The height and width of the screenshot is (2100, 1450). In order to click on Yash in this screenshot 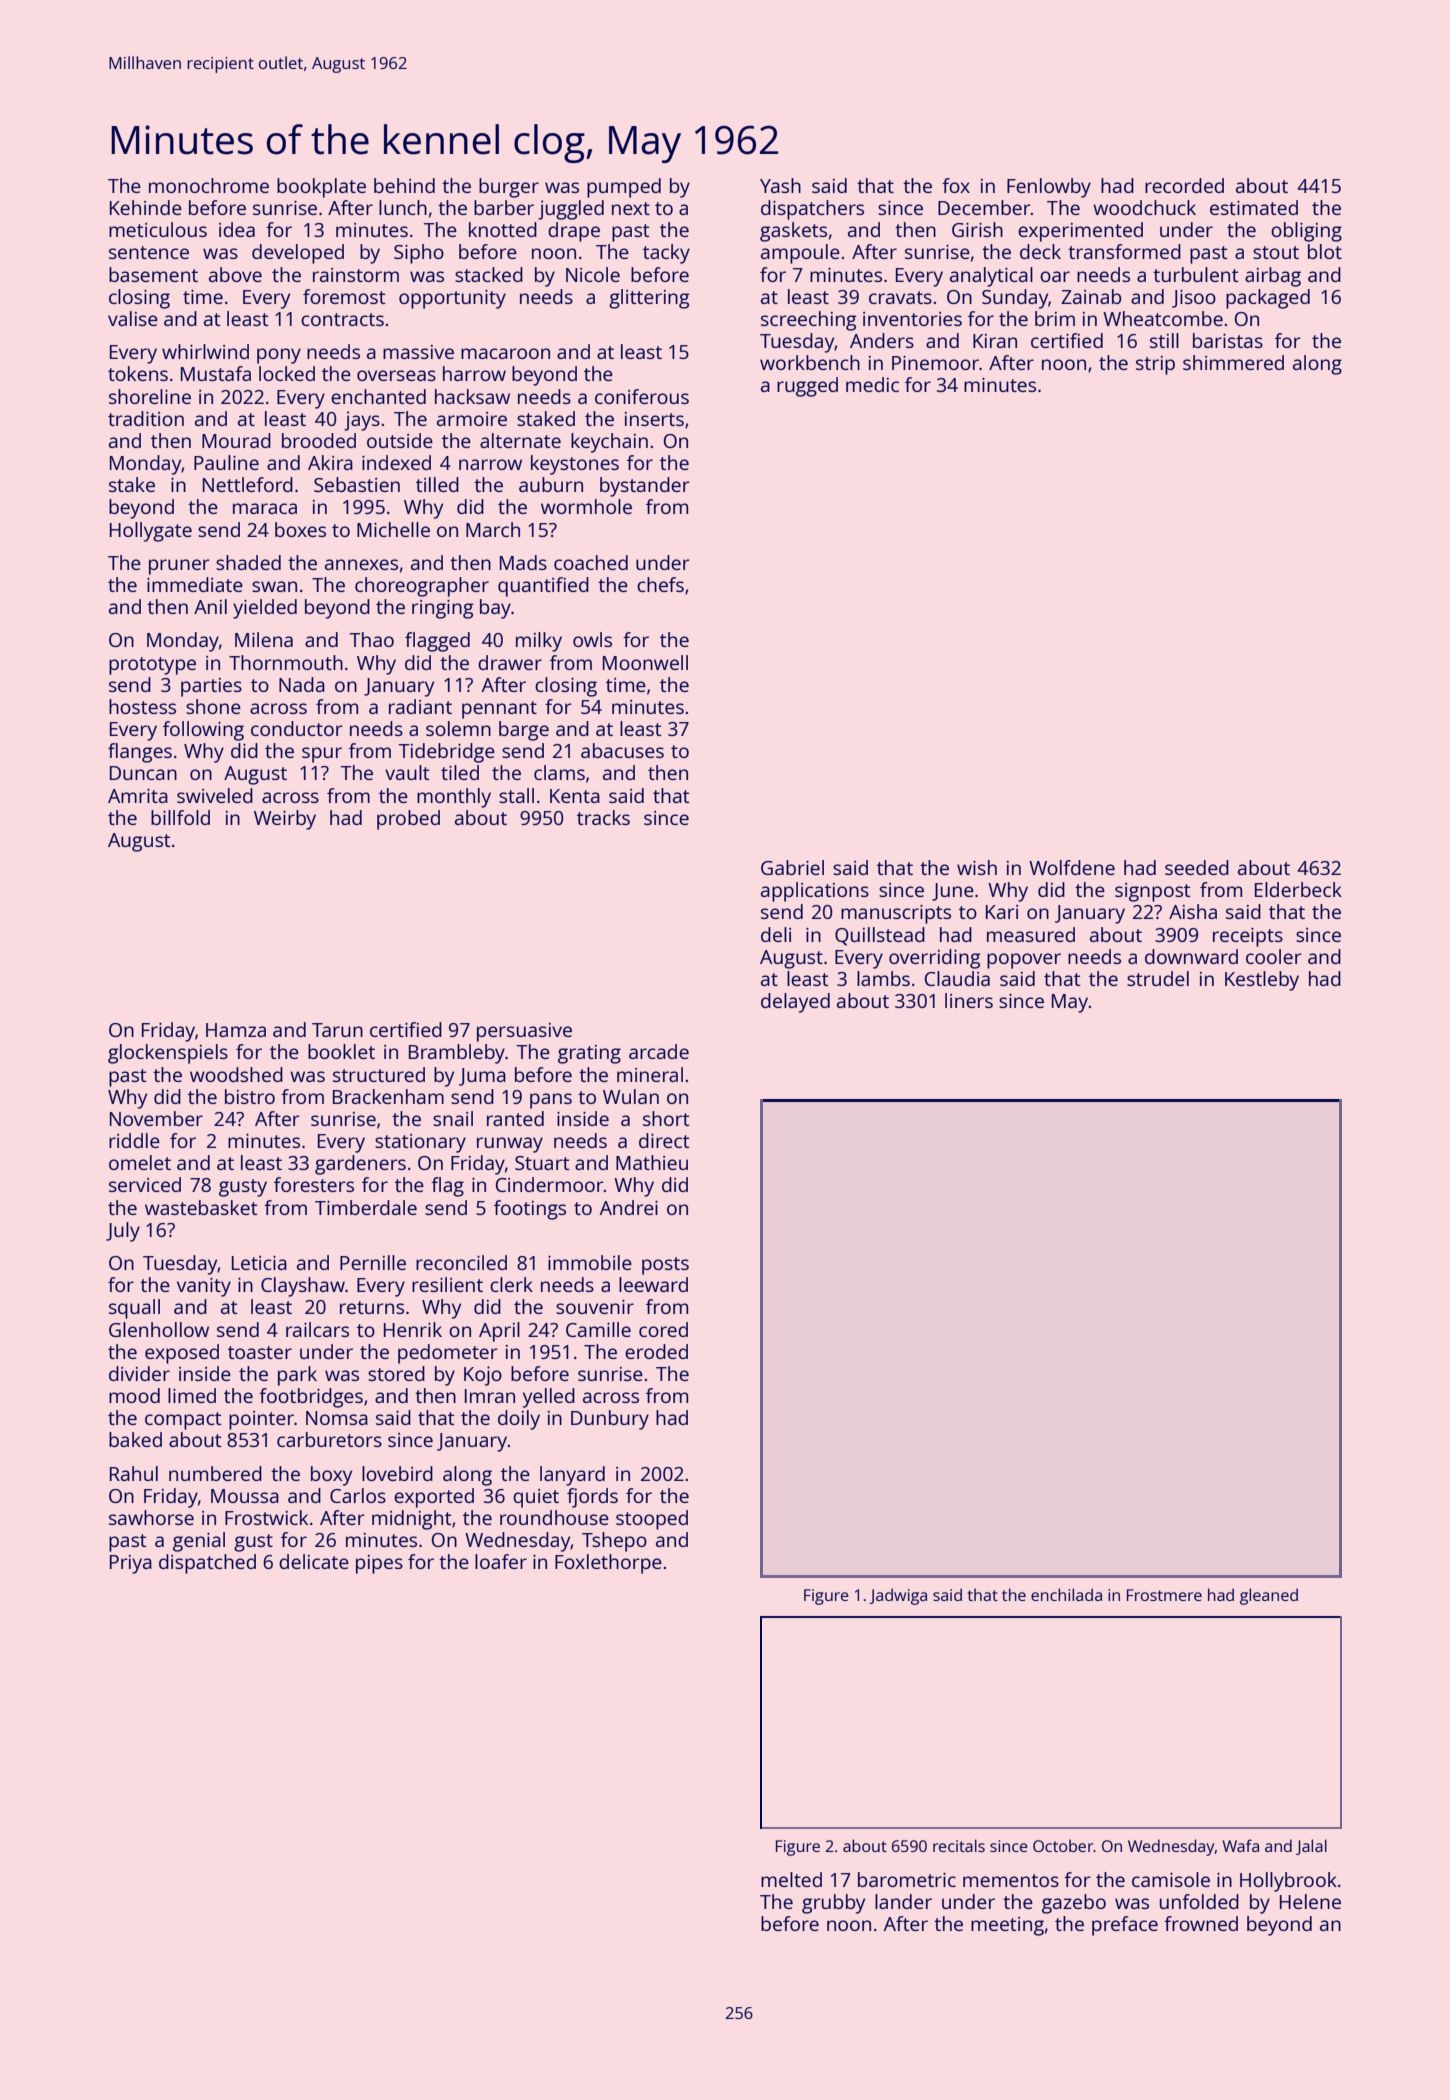, I will do `click(780, 185)`.
